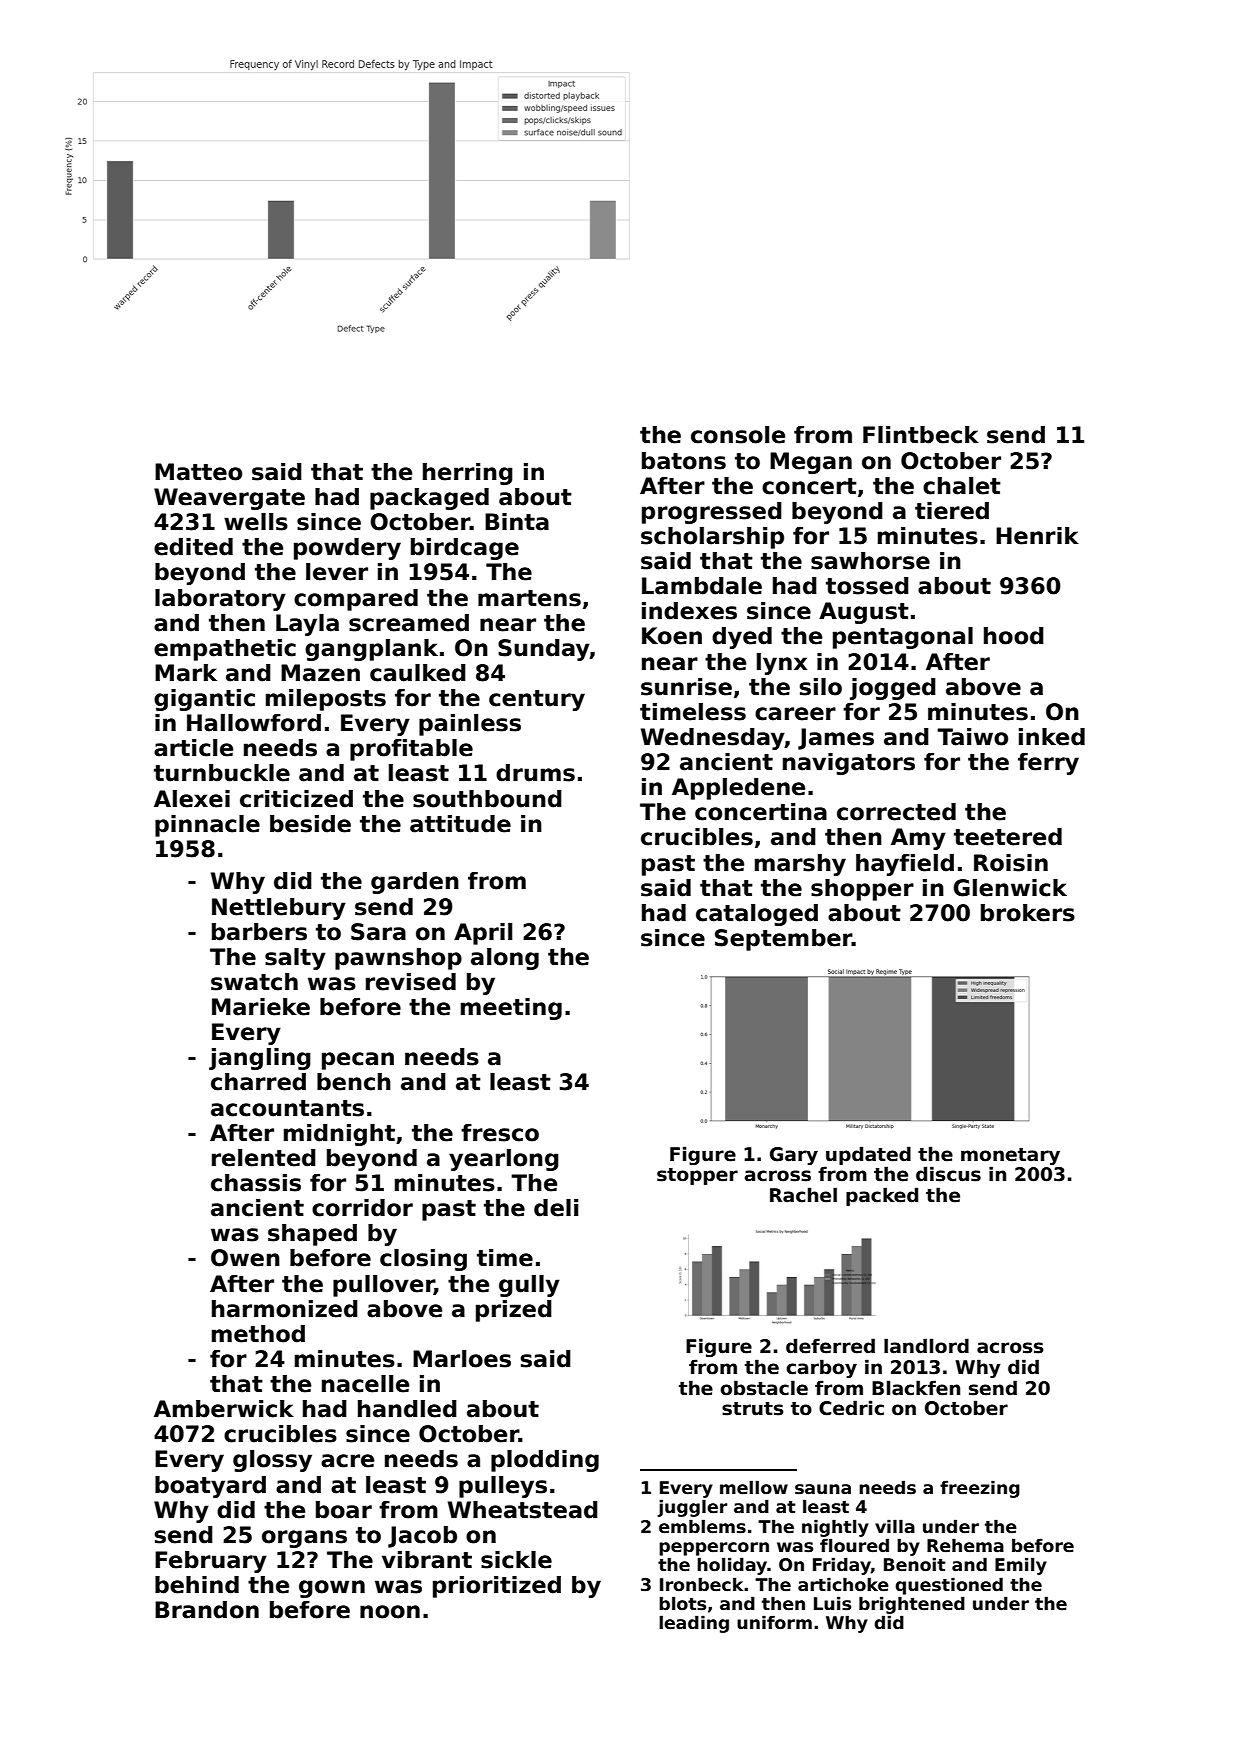 The width and height of the page is (1243, 1757). I want to click on Brandon, so click(207, 1610).
